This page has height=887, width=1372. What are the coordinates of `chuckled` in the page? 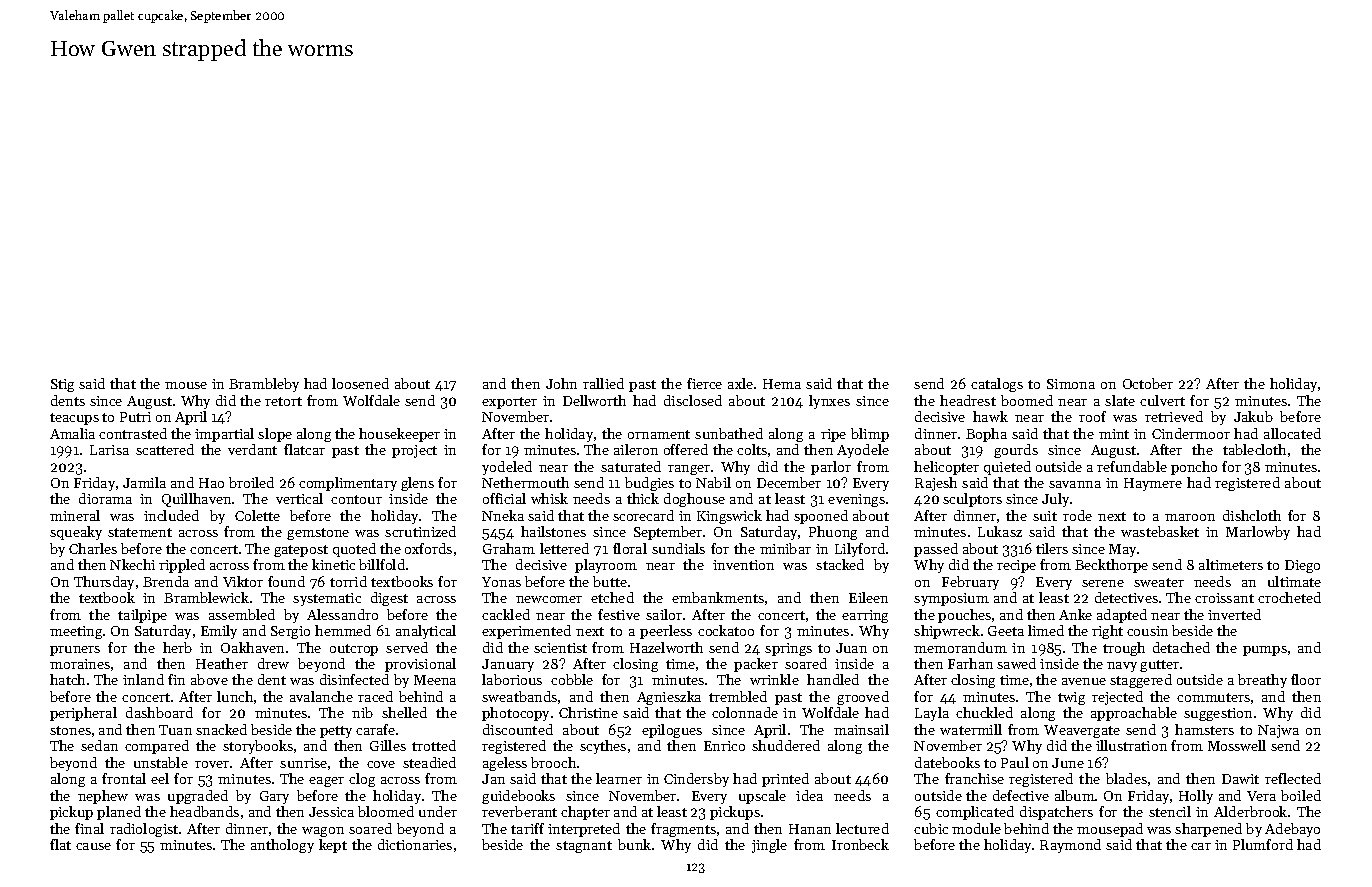 It's located at (984, 712).
